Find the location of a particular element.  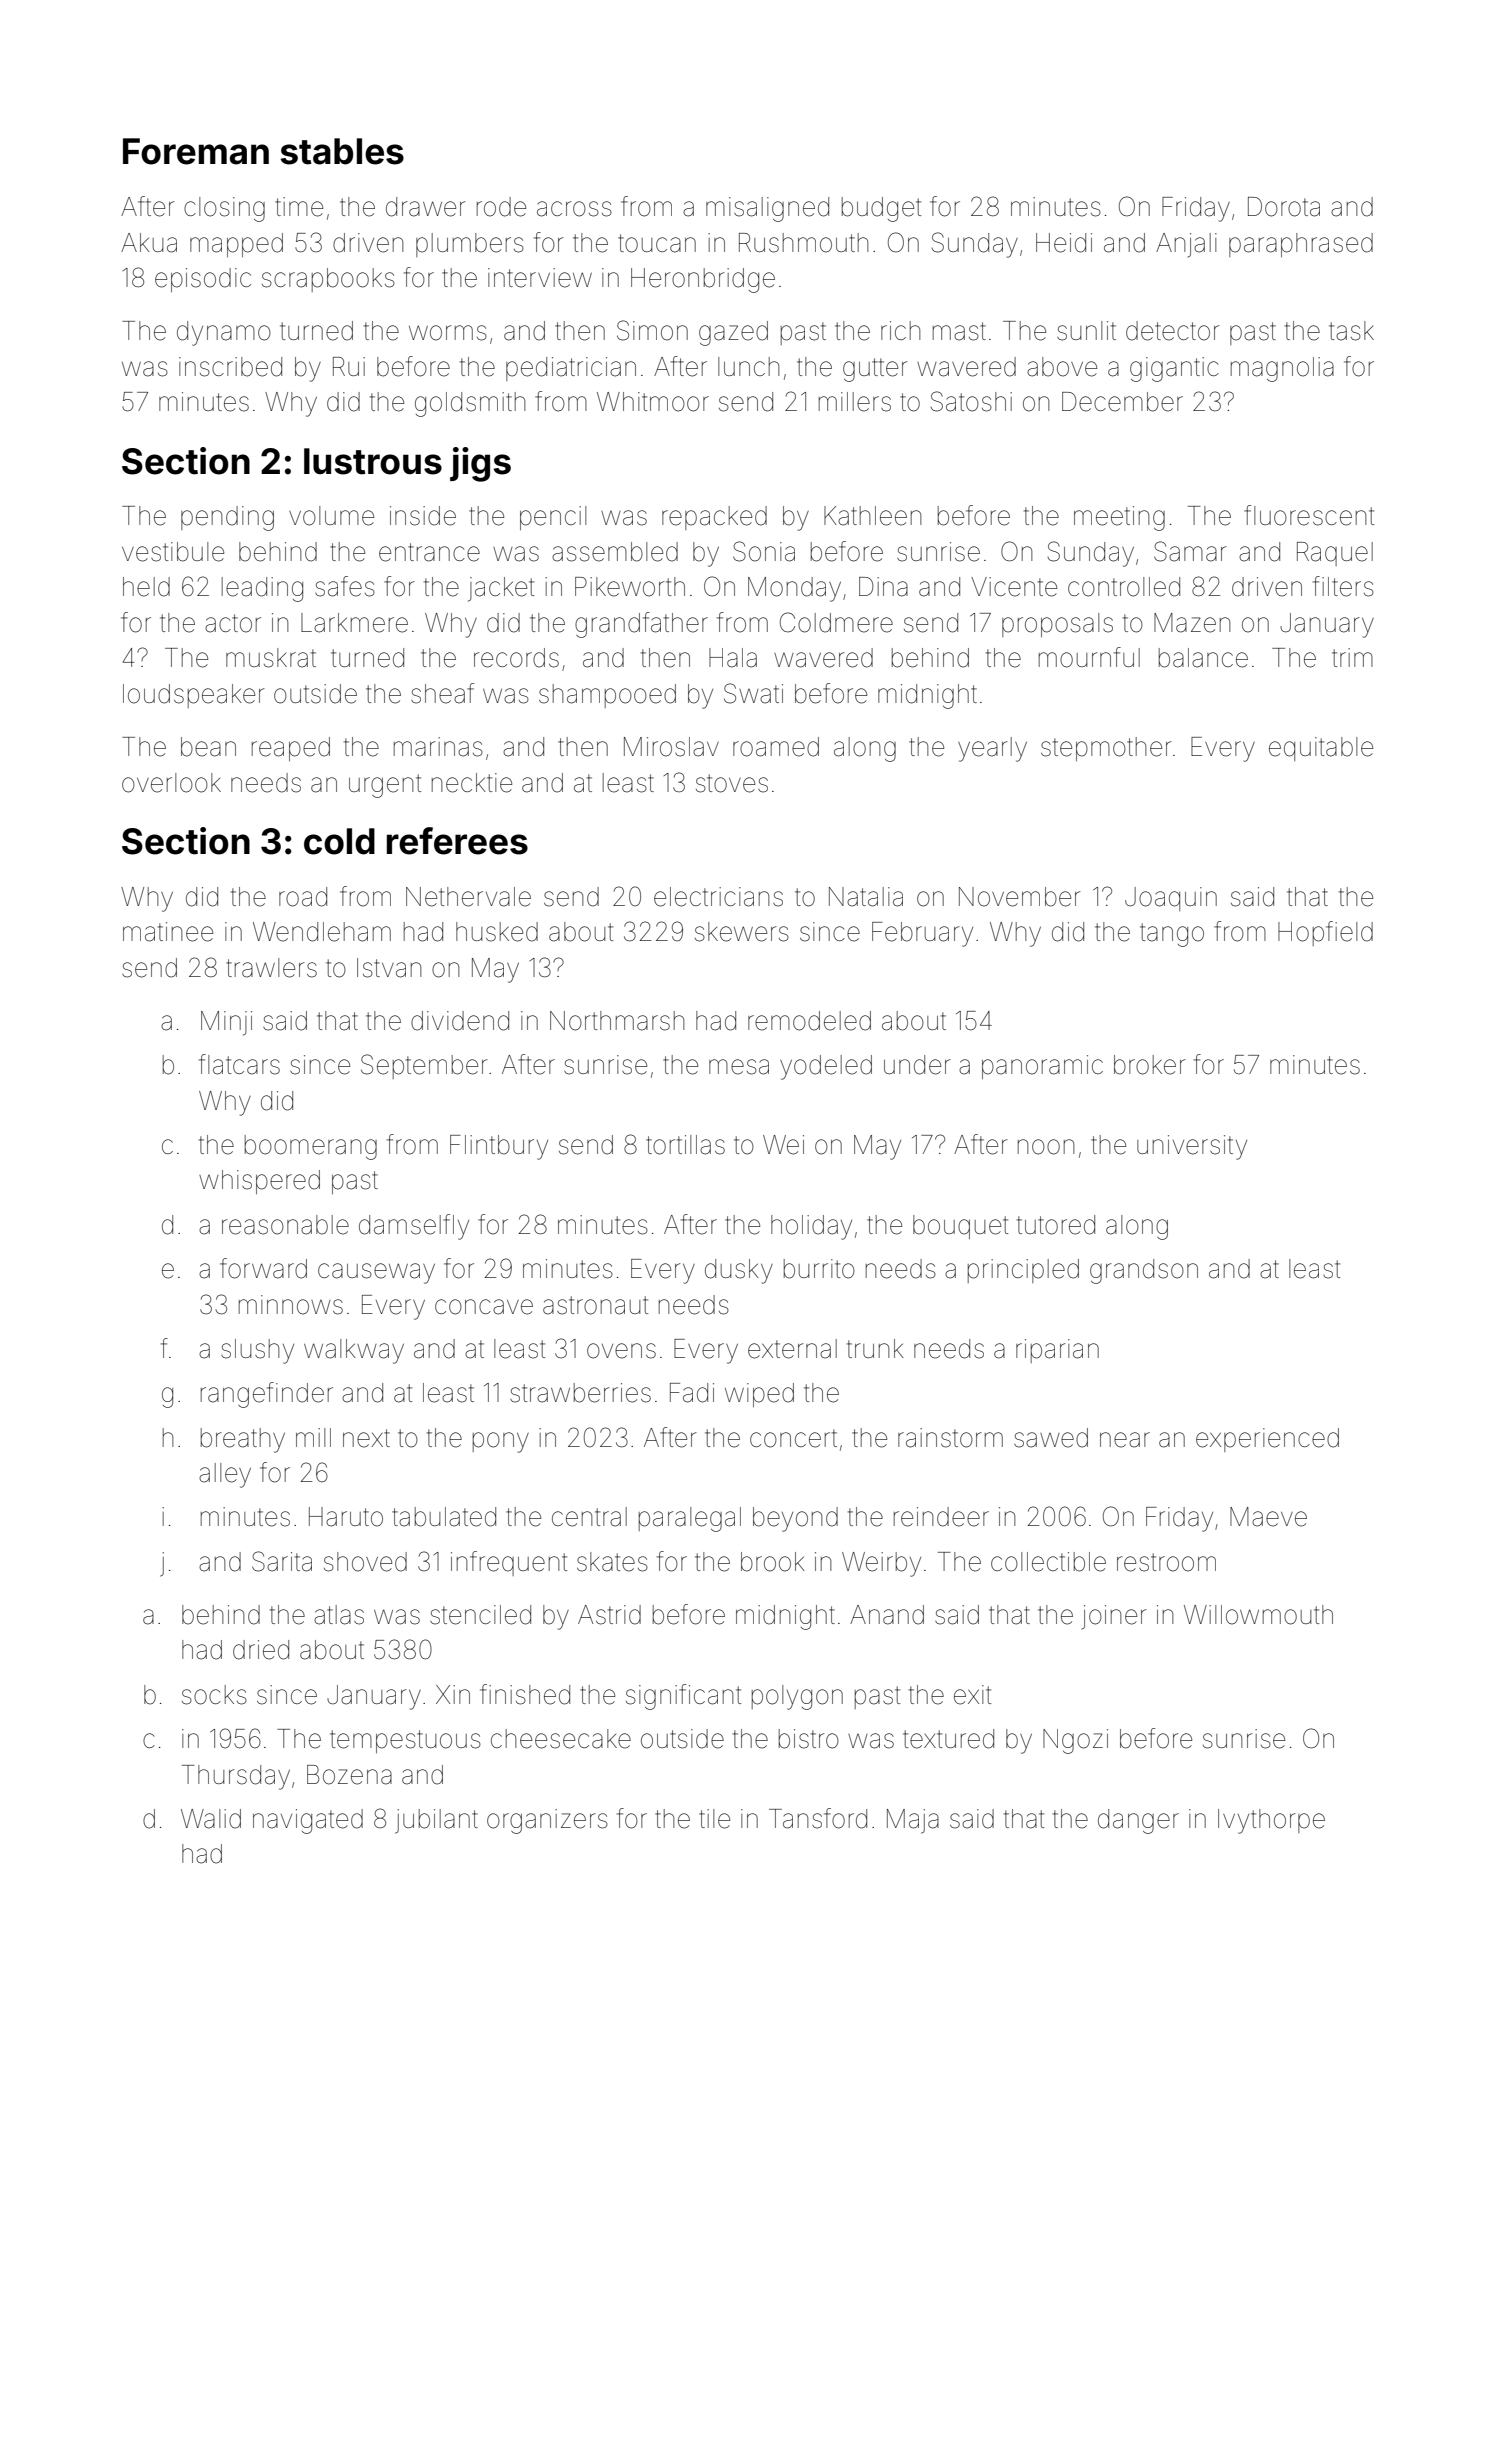

navigated is located at coordinates (308, 1821).
